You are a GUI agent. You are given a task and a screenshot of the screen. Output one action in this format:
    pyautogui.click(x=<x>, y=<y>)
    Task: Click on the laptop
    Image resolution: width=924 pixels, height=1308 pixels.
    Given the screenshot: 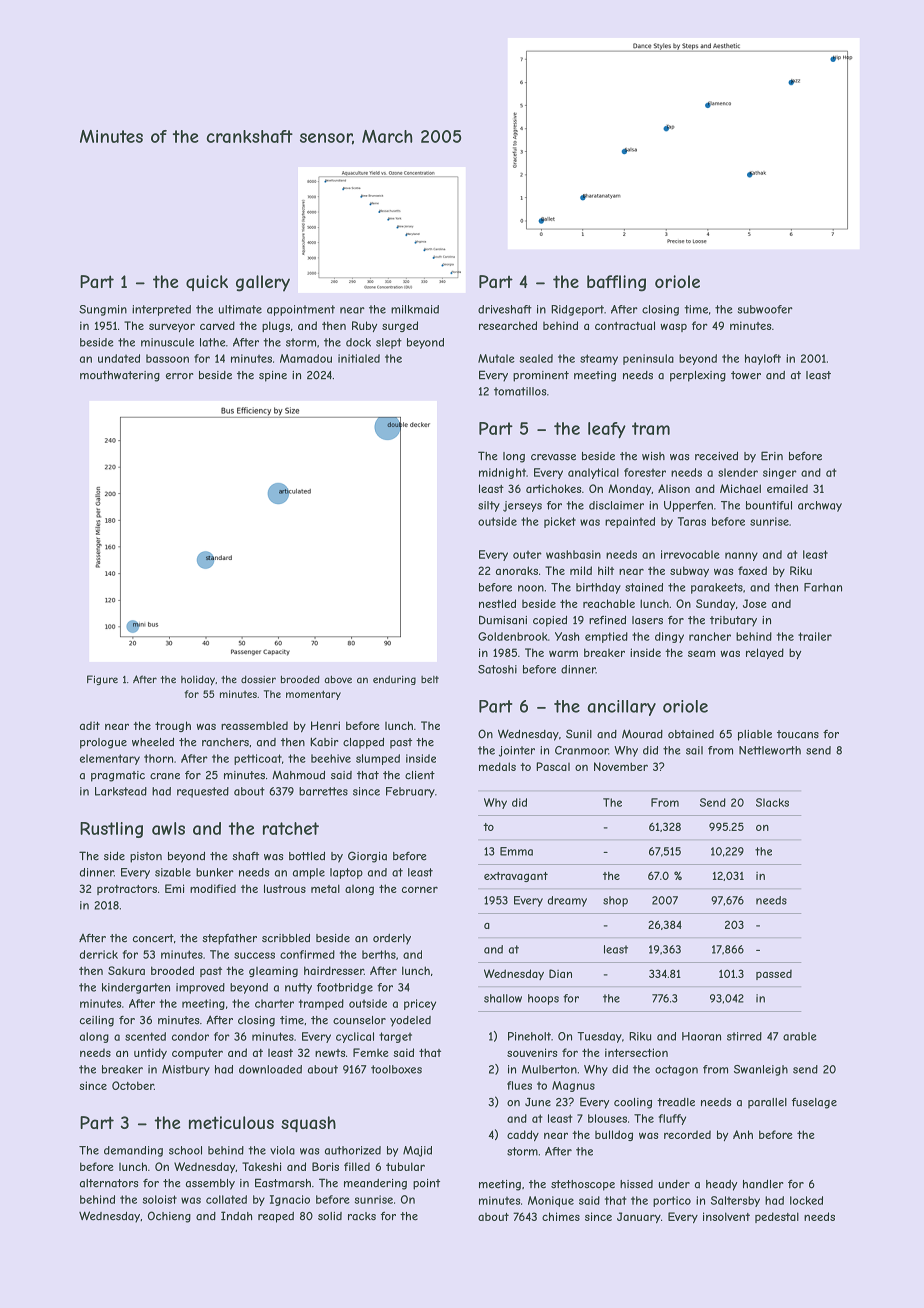 What is the action you would take?
    pyautogui.click(x=346, y=873)
